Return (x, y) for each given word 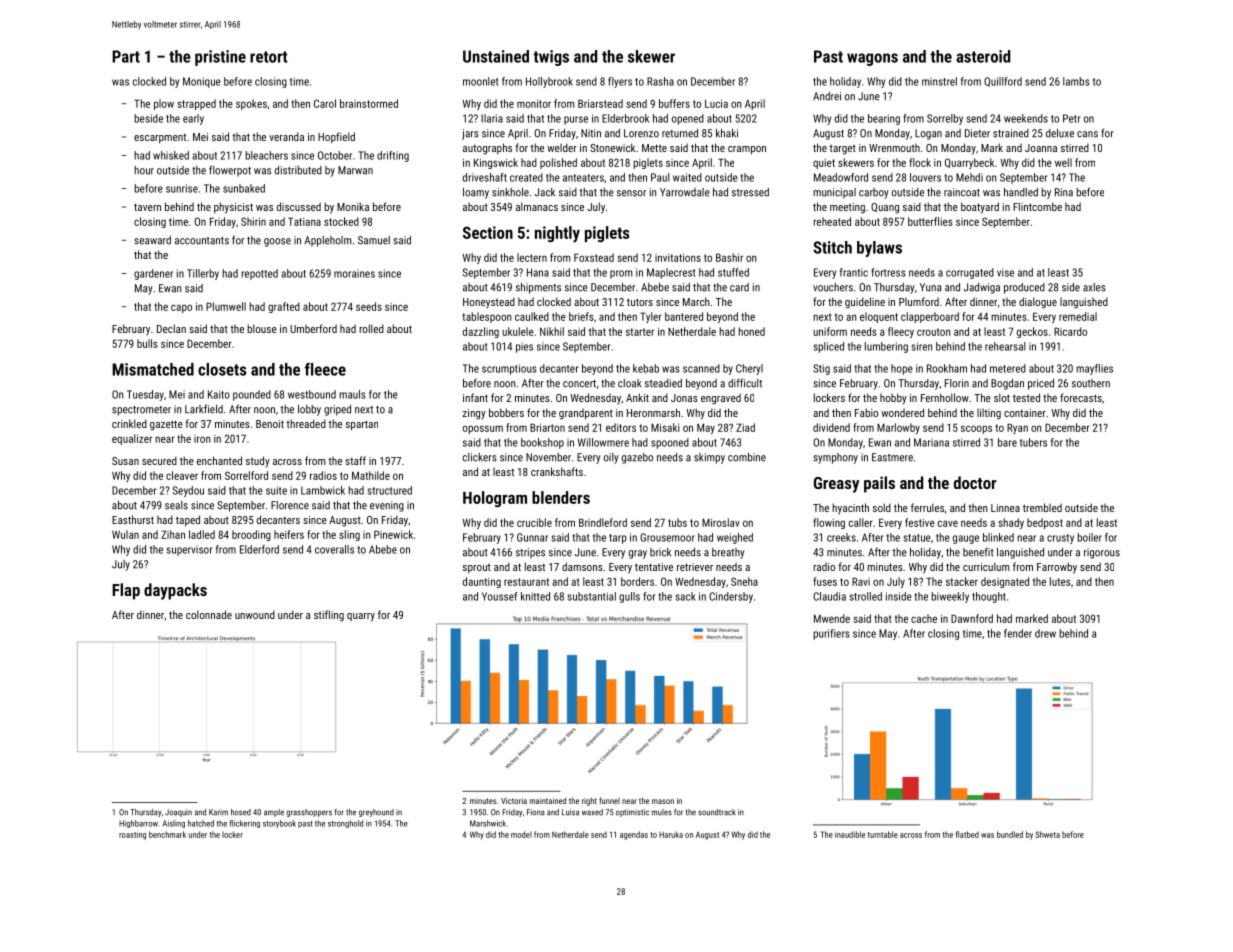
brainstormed (369, 103)
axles (1094, 287)
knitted (535, 596)
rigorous (1102, 553)
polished (558, 163)
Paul (660, 177)
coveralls (334, 549)
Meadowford (841, 177)
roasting (132, 835)
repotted (259, 274)
